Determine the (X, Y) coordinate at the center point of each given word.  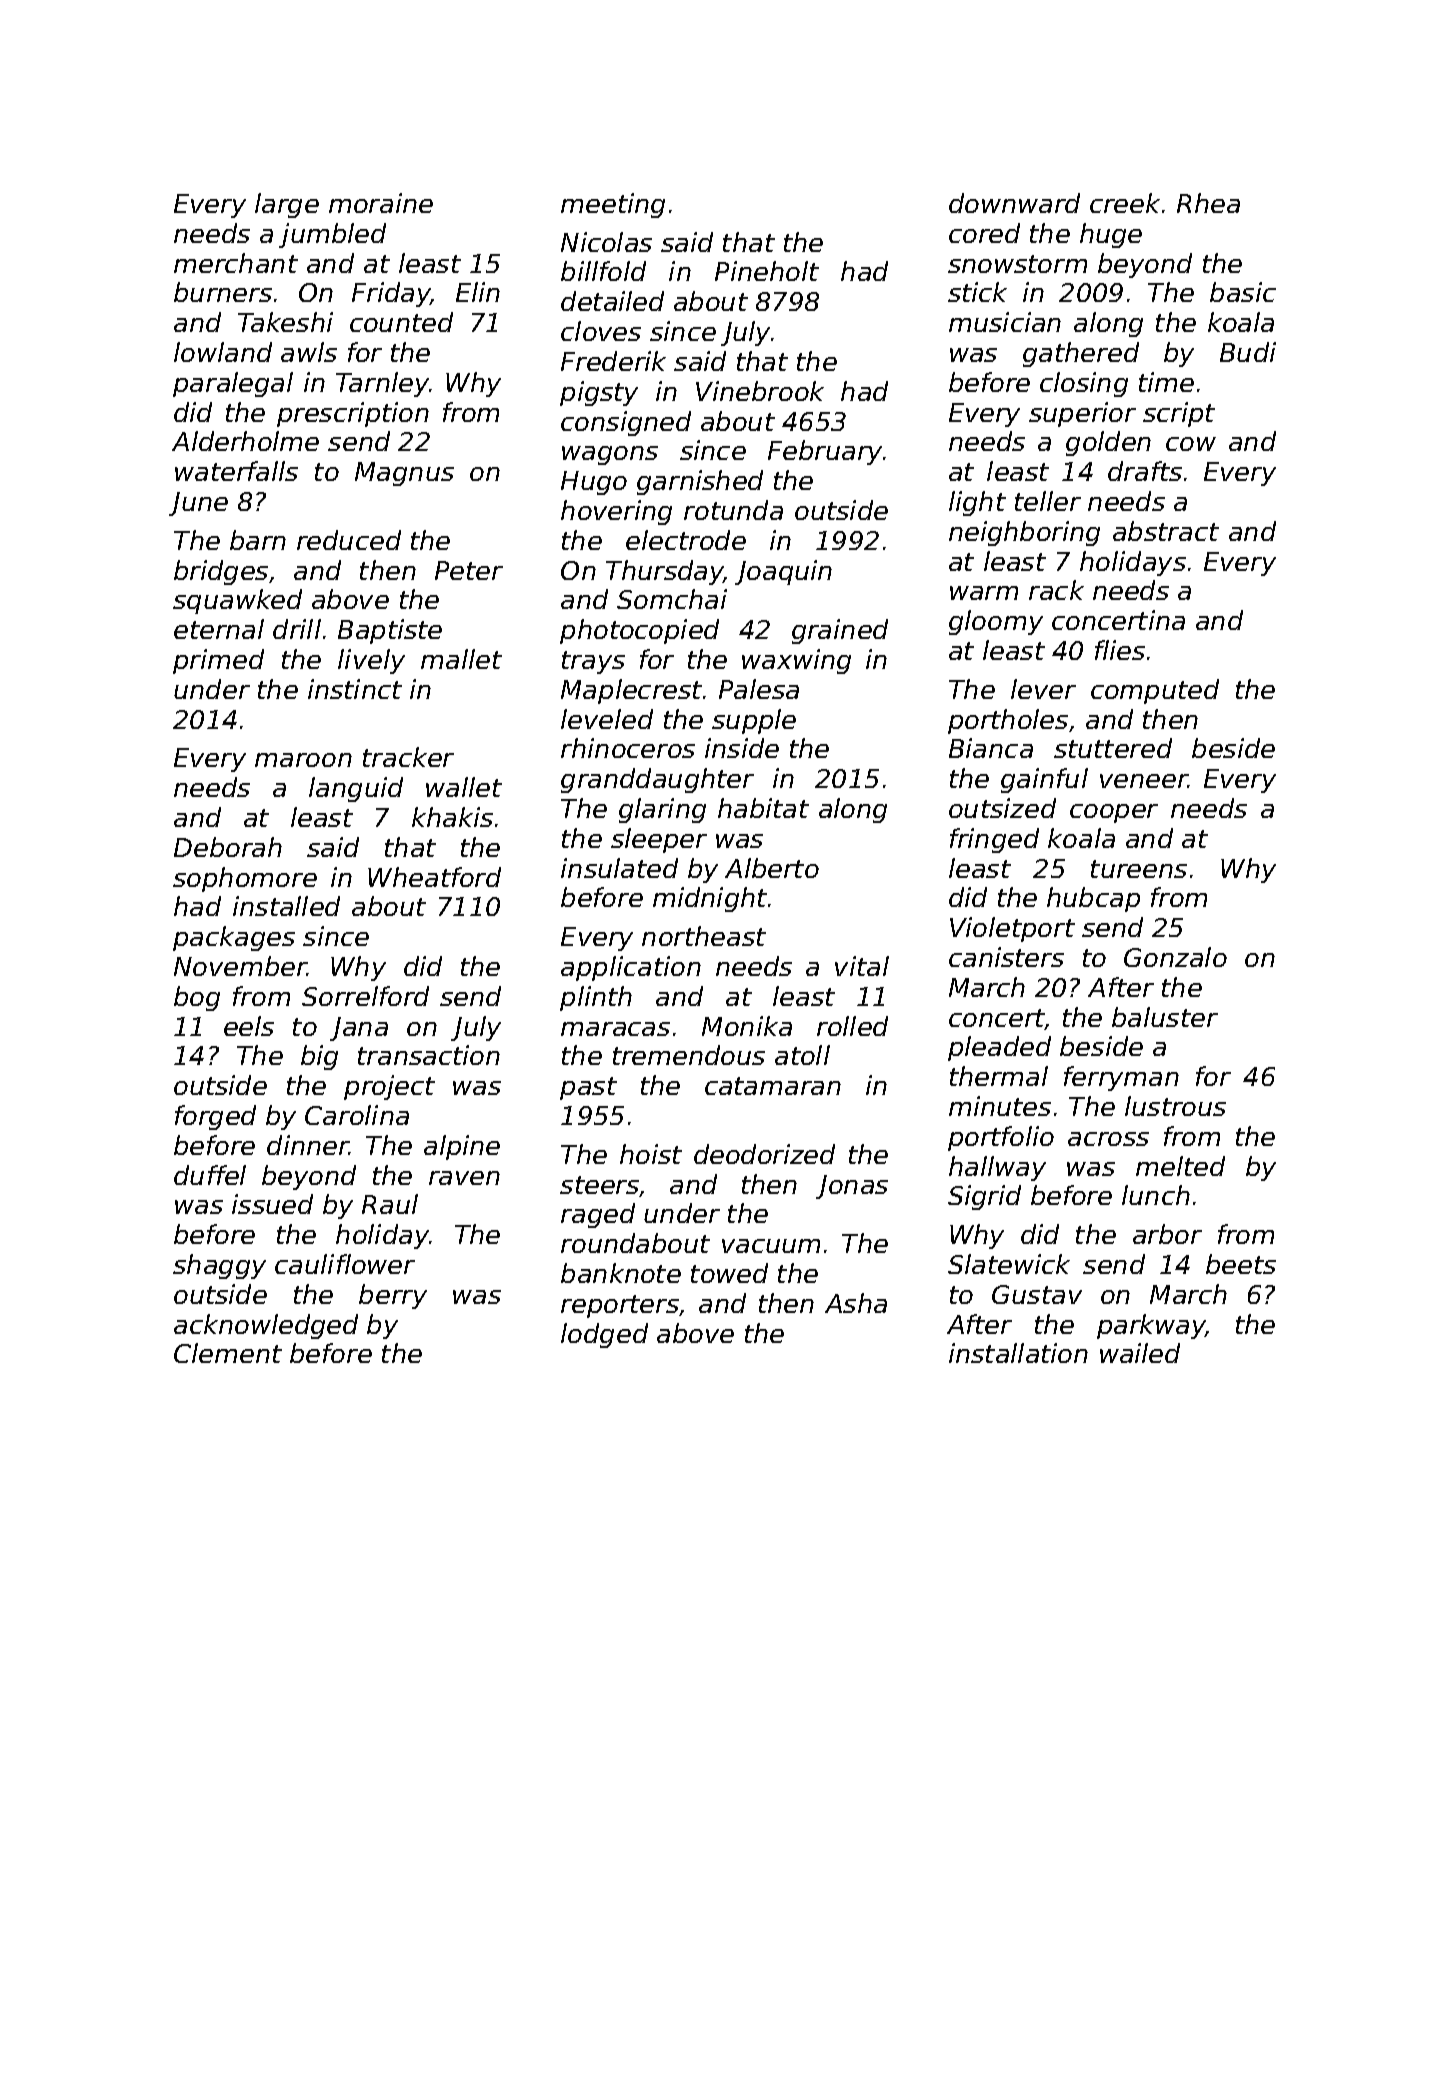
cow (1191, 444)
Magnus (404, 474)
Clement (228, 1353)
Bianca (991, 748)
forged (215, 1117)
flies (1120, 650)
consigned (626, 423)
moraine (381, 203)
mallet (461, 659)
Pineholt (767, 271)
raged (598, 1215)
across (1108, 1139)
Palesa (759, 689)
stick (977, 292)
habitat (763, 808)
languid (356, 789)
